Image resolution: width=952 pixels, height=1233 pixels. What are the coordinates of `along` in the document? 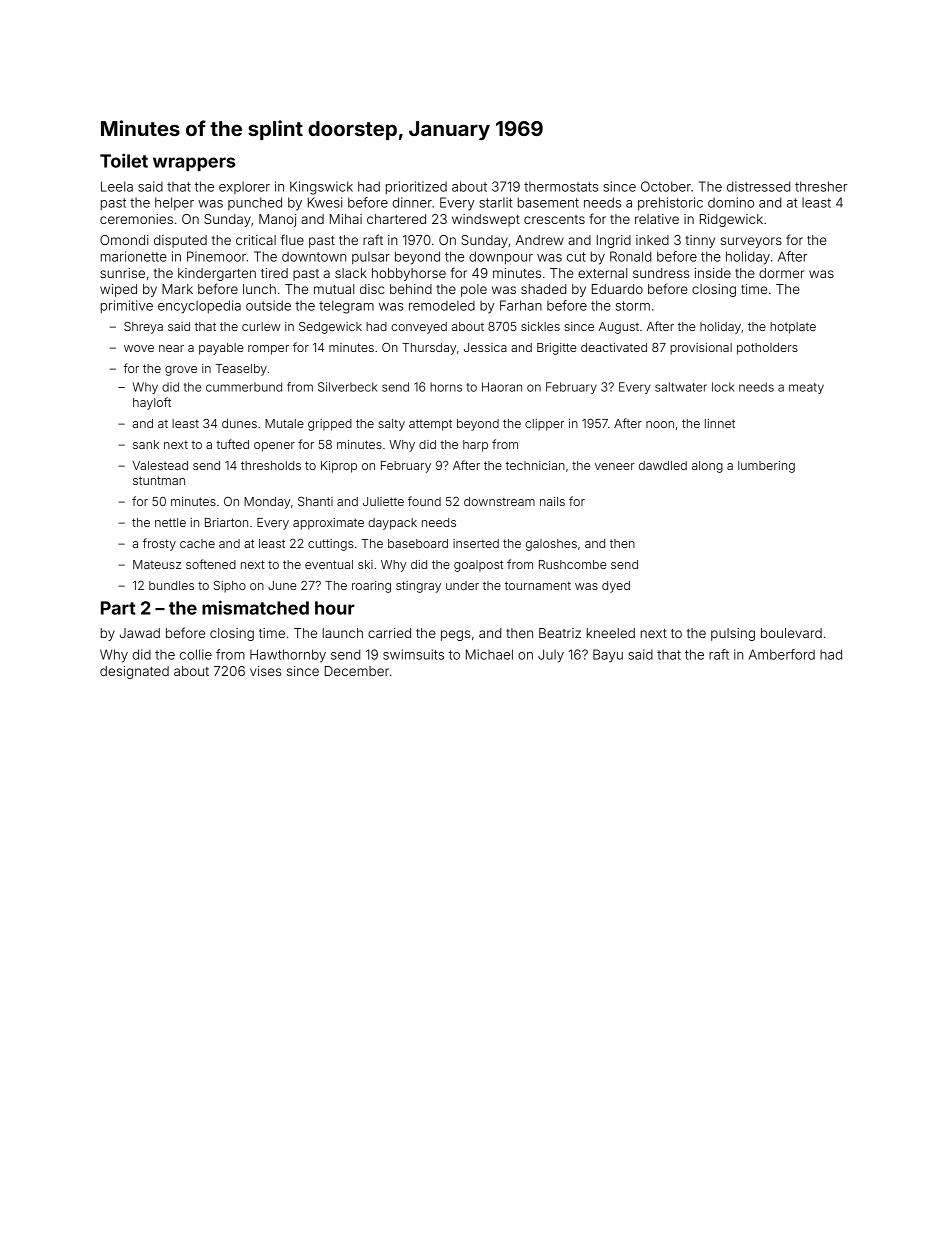 It's located at (707, 467).
